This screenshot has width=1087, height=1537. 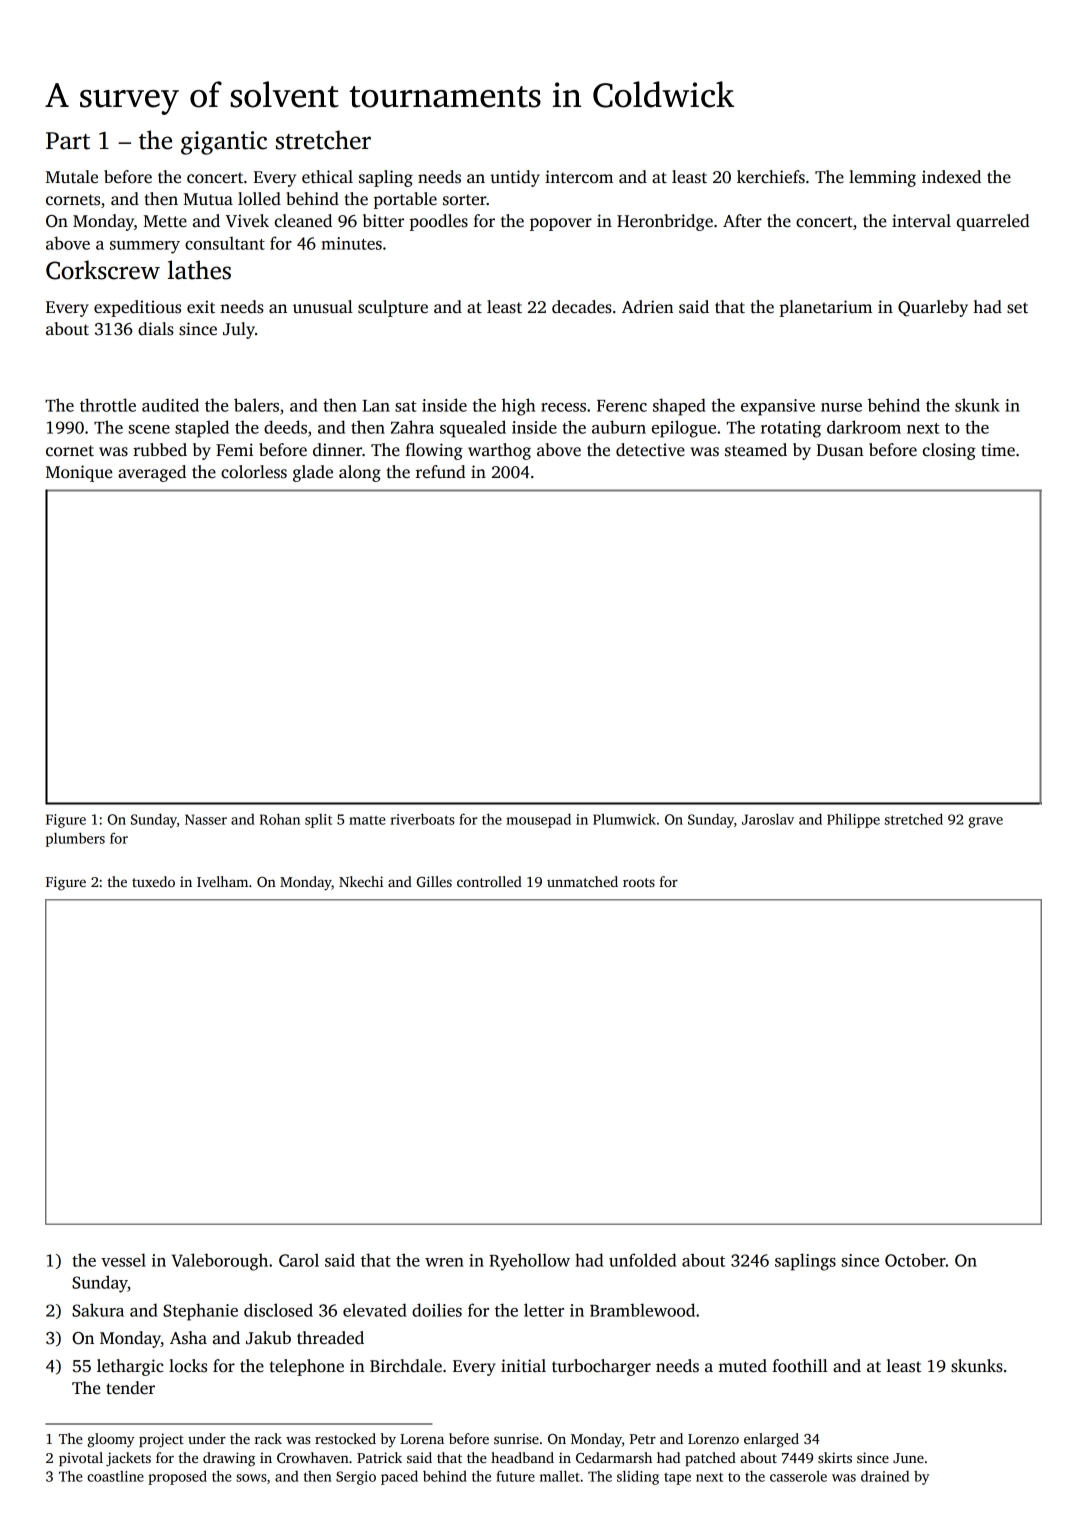 I want to click on plumbers, so click(x=75, y=839).
